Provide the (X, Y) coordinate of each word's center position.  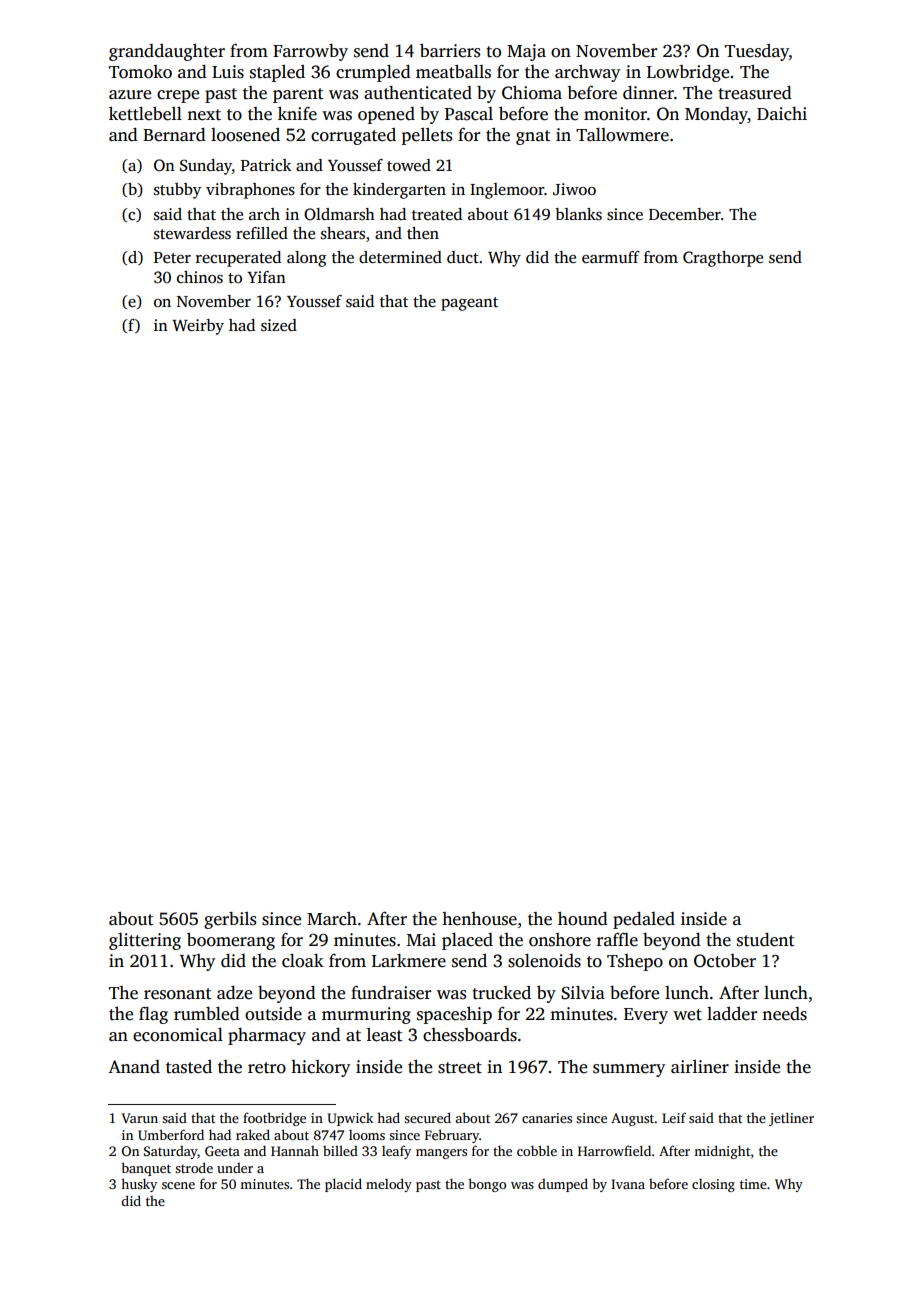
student (765, 940)
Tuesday (757, 52)
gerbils (230, 920)
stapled (277, 73)
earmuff (611, 257)
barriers (450, 51)
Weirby (198, 327)
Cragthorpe (723, 259)
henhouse (479, 919)
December (685, 214)
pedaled (644, 920)
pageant (469, 304)
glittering (145, 941)
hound (583, 919)
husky (139, 1185)
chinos (200, 277)
